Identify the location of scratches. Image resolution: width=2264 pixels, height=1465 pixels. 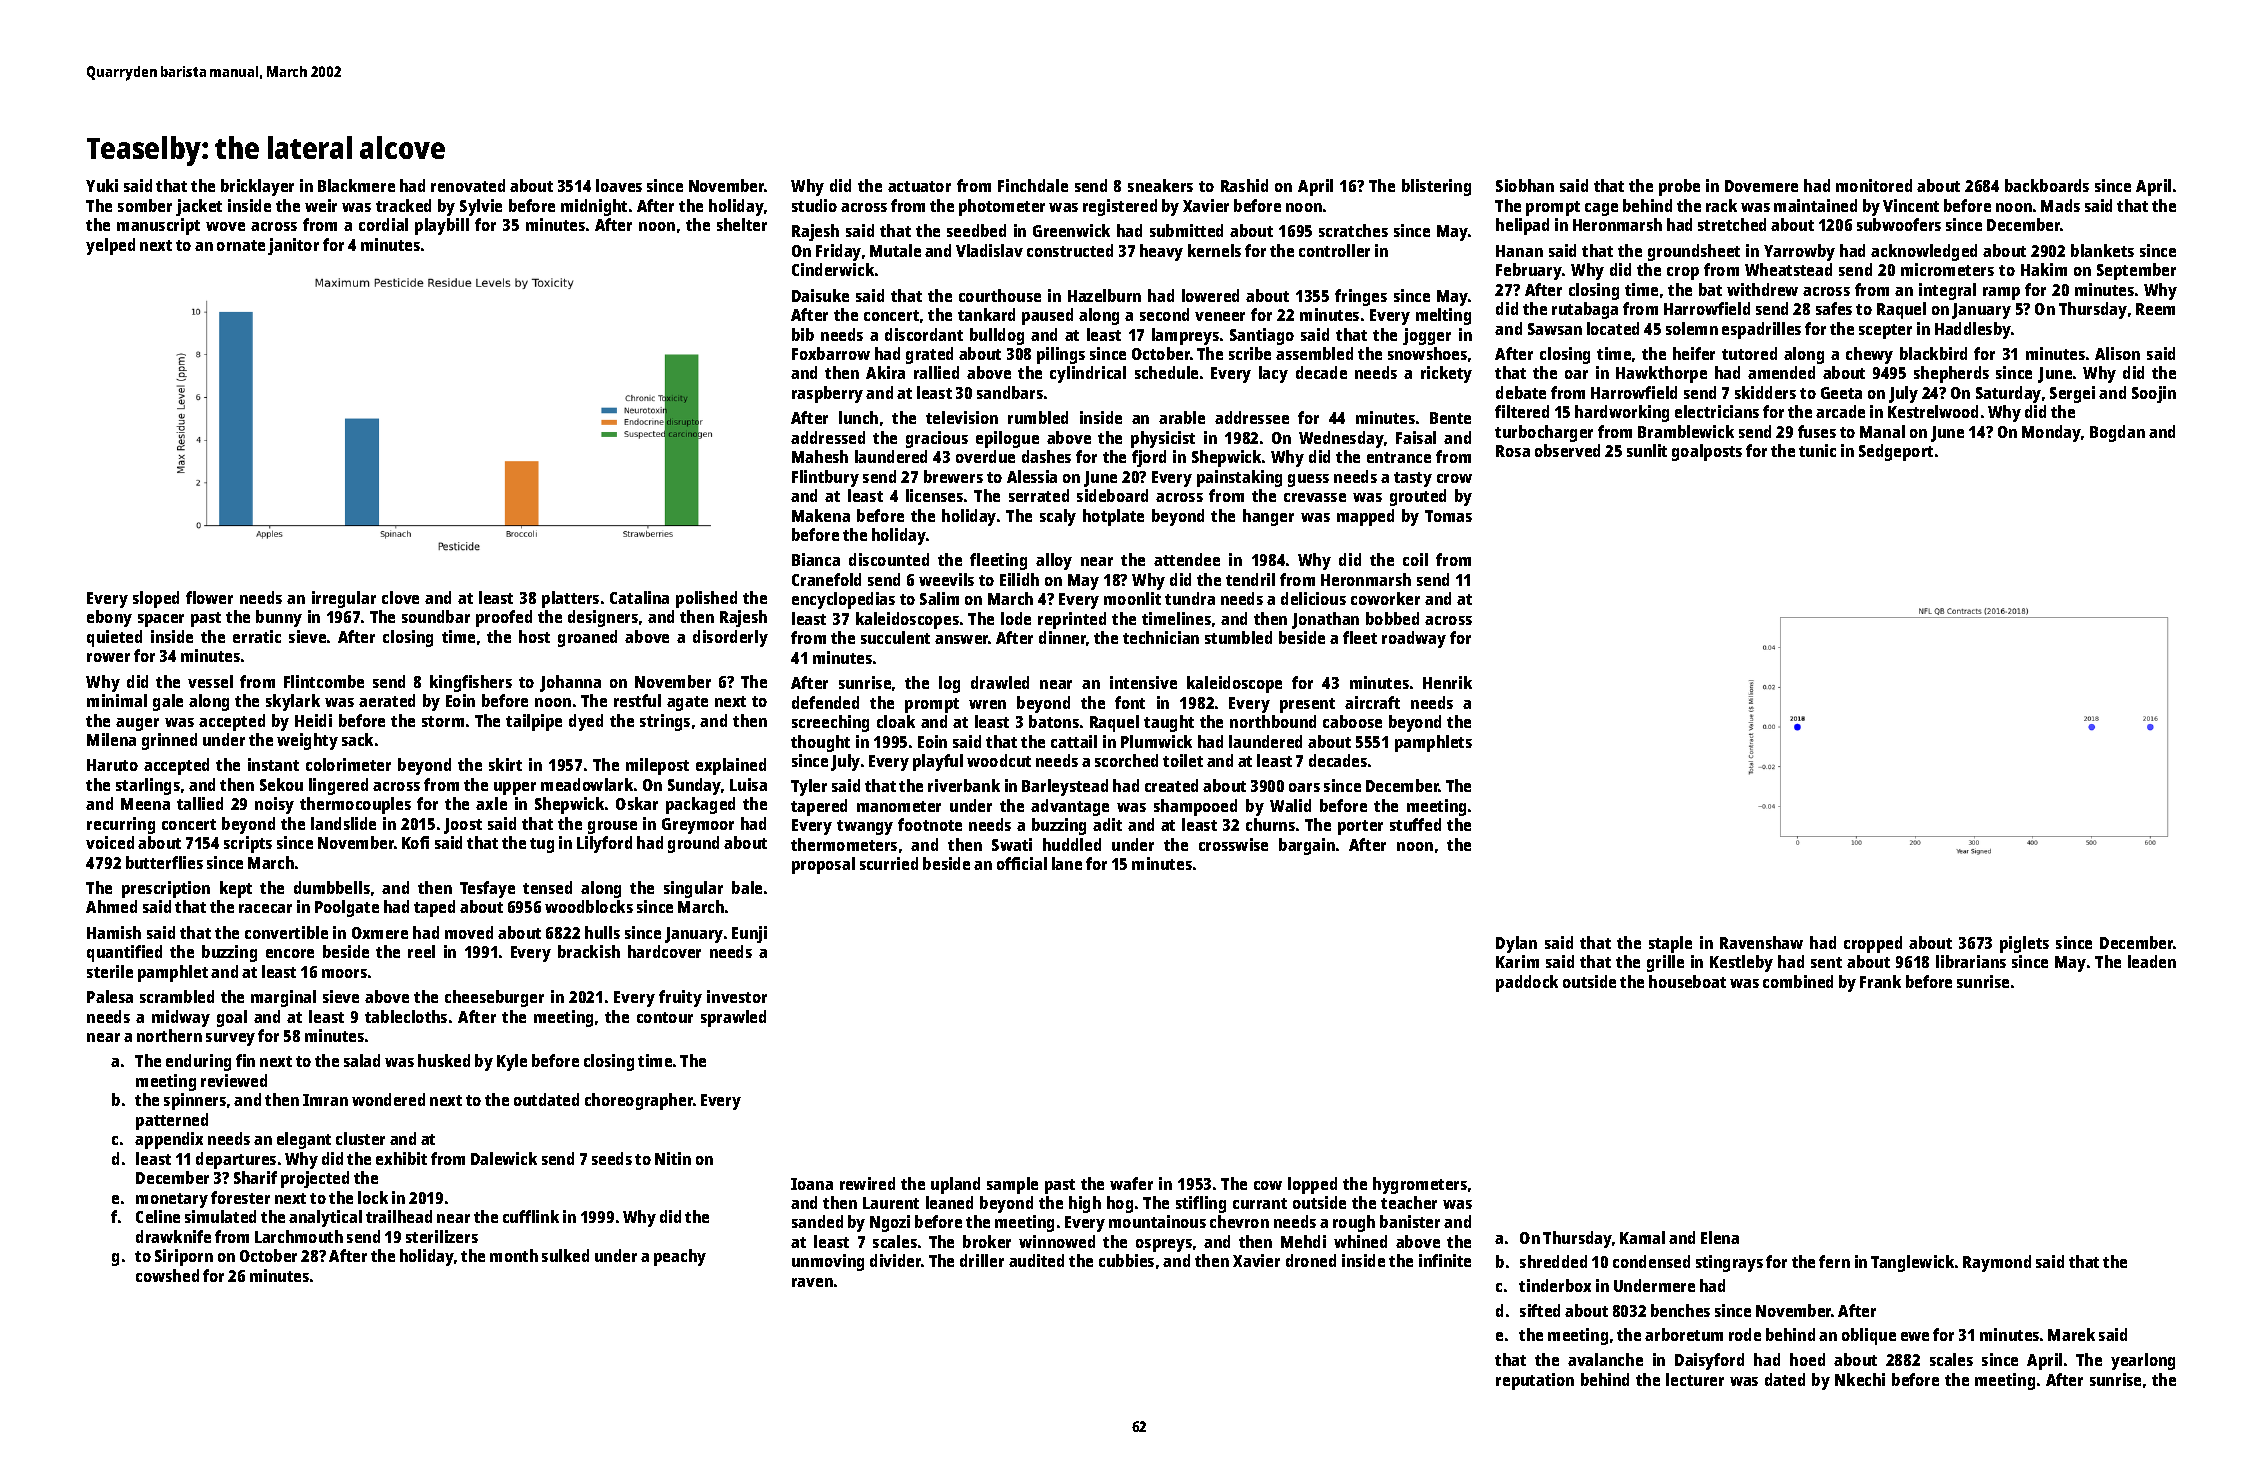
(1353, 230).
